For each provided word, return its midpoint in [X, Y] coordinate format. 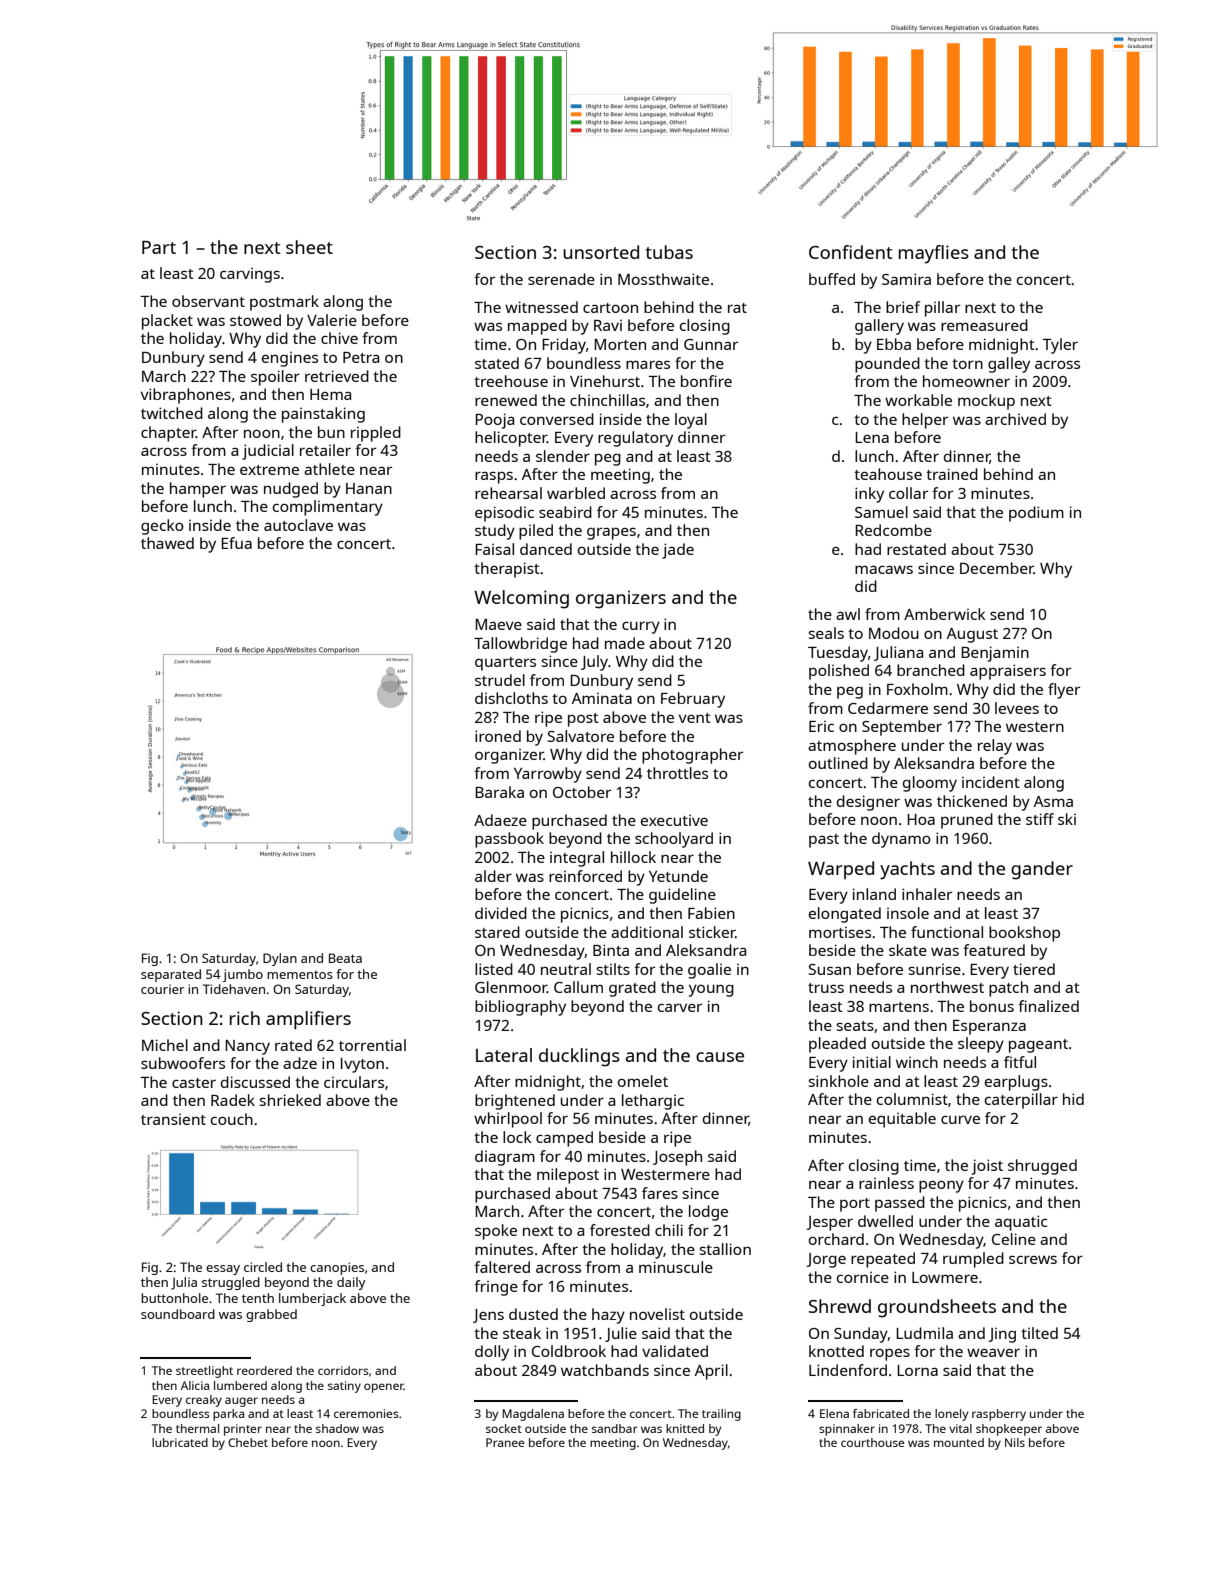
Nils [1015, 1442]
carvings [250, 275]
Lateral [504, 1055]
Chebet [248, 1442]
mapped [537, 327]
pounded [887, 365]
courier [162, 989]
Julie [621, 1334]
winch [917, 1062]
